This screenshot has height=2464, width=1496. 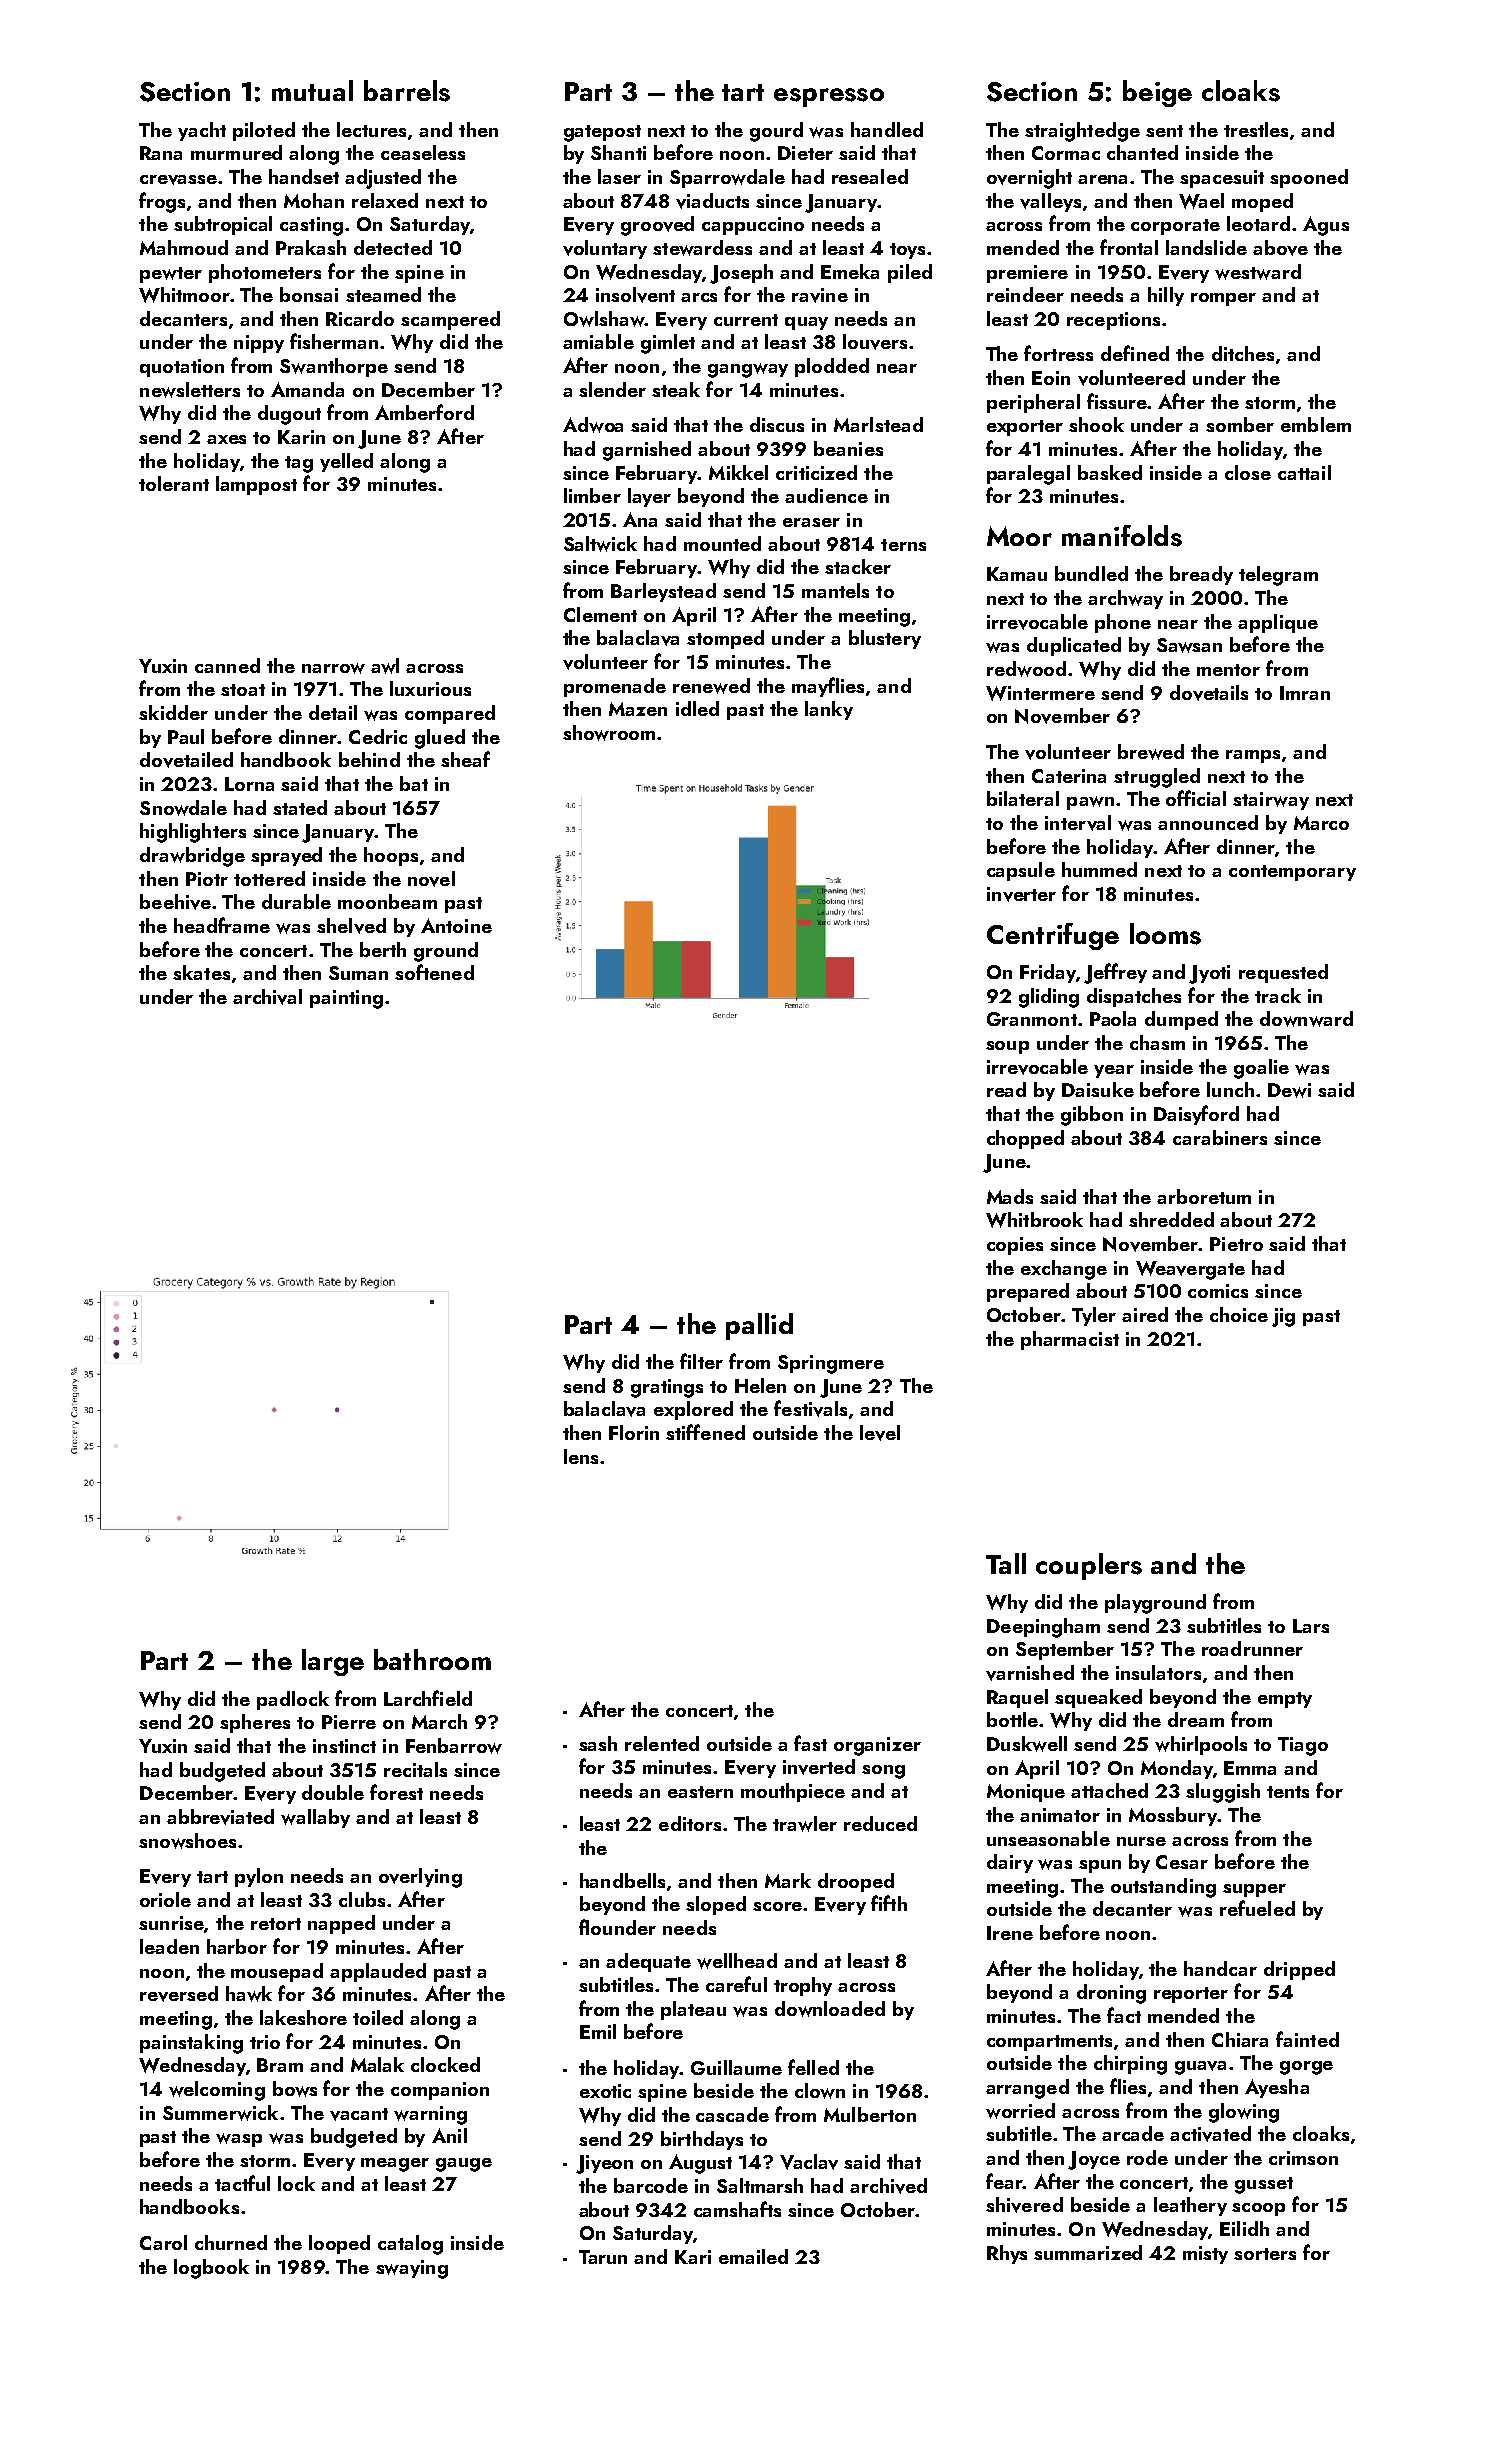 What do you see at coordinates (1256, 129) in the screenshot?
I see `trestles` at bounding box center [1256, 129].
